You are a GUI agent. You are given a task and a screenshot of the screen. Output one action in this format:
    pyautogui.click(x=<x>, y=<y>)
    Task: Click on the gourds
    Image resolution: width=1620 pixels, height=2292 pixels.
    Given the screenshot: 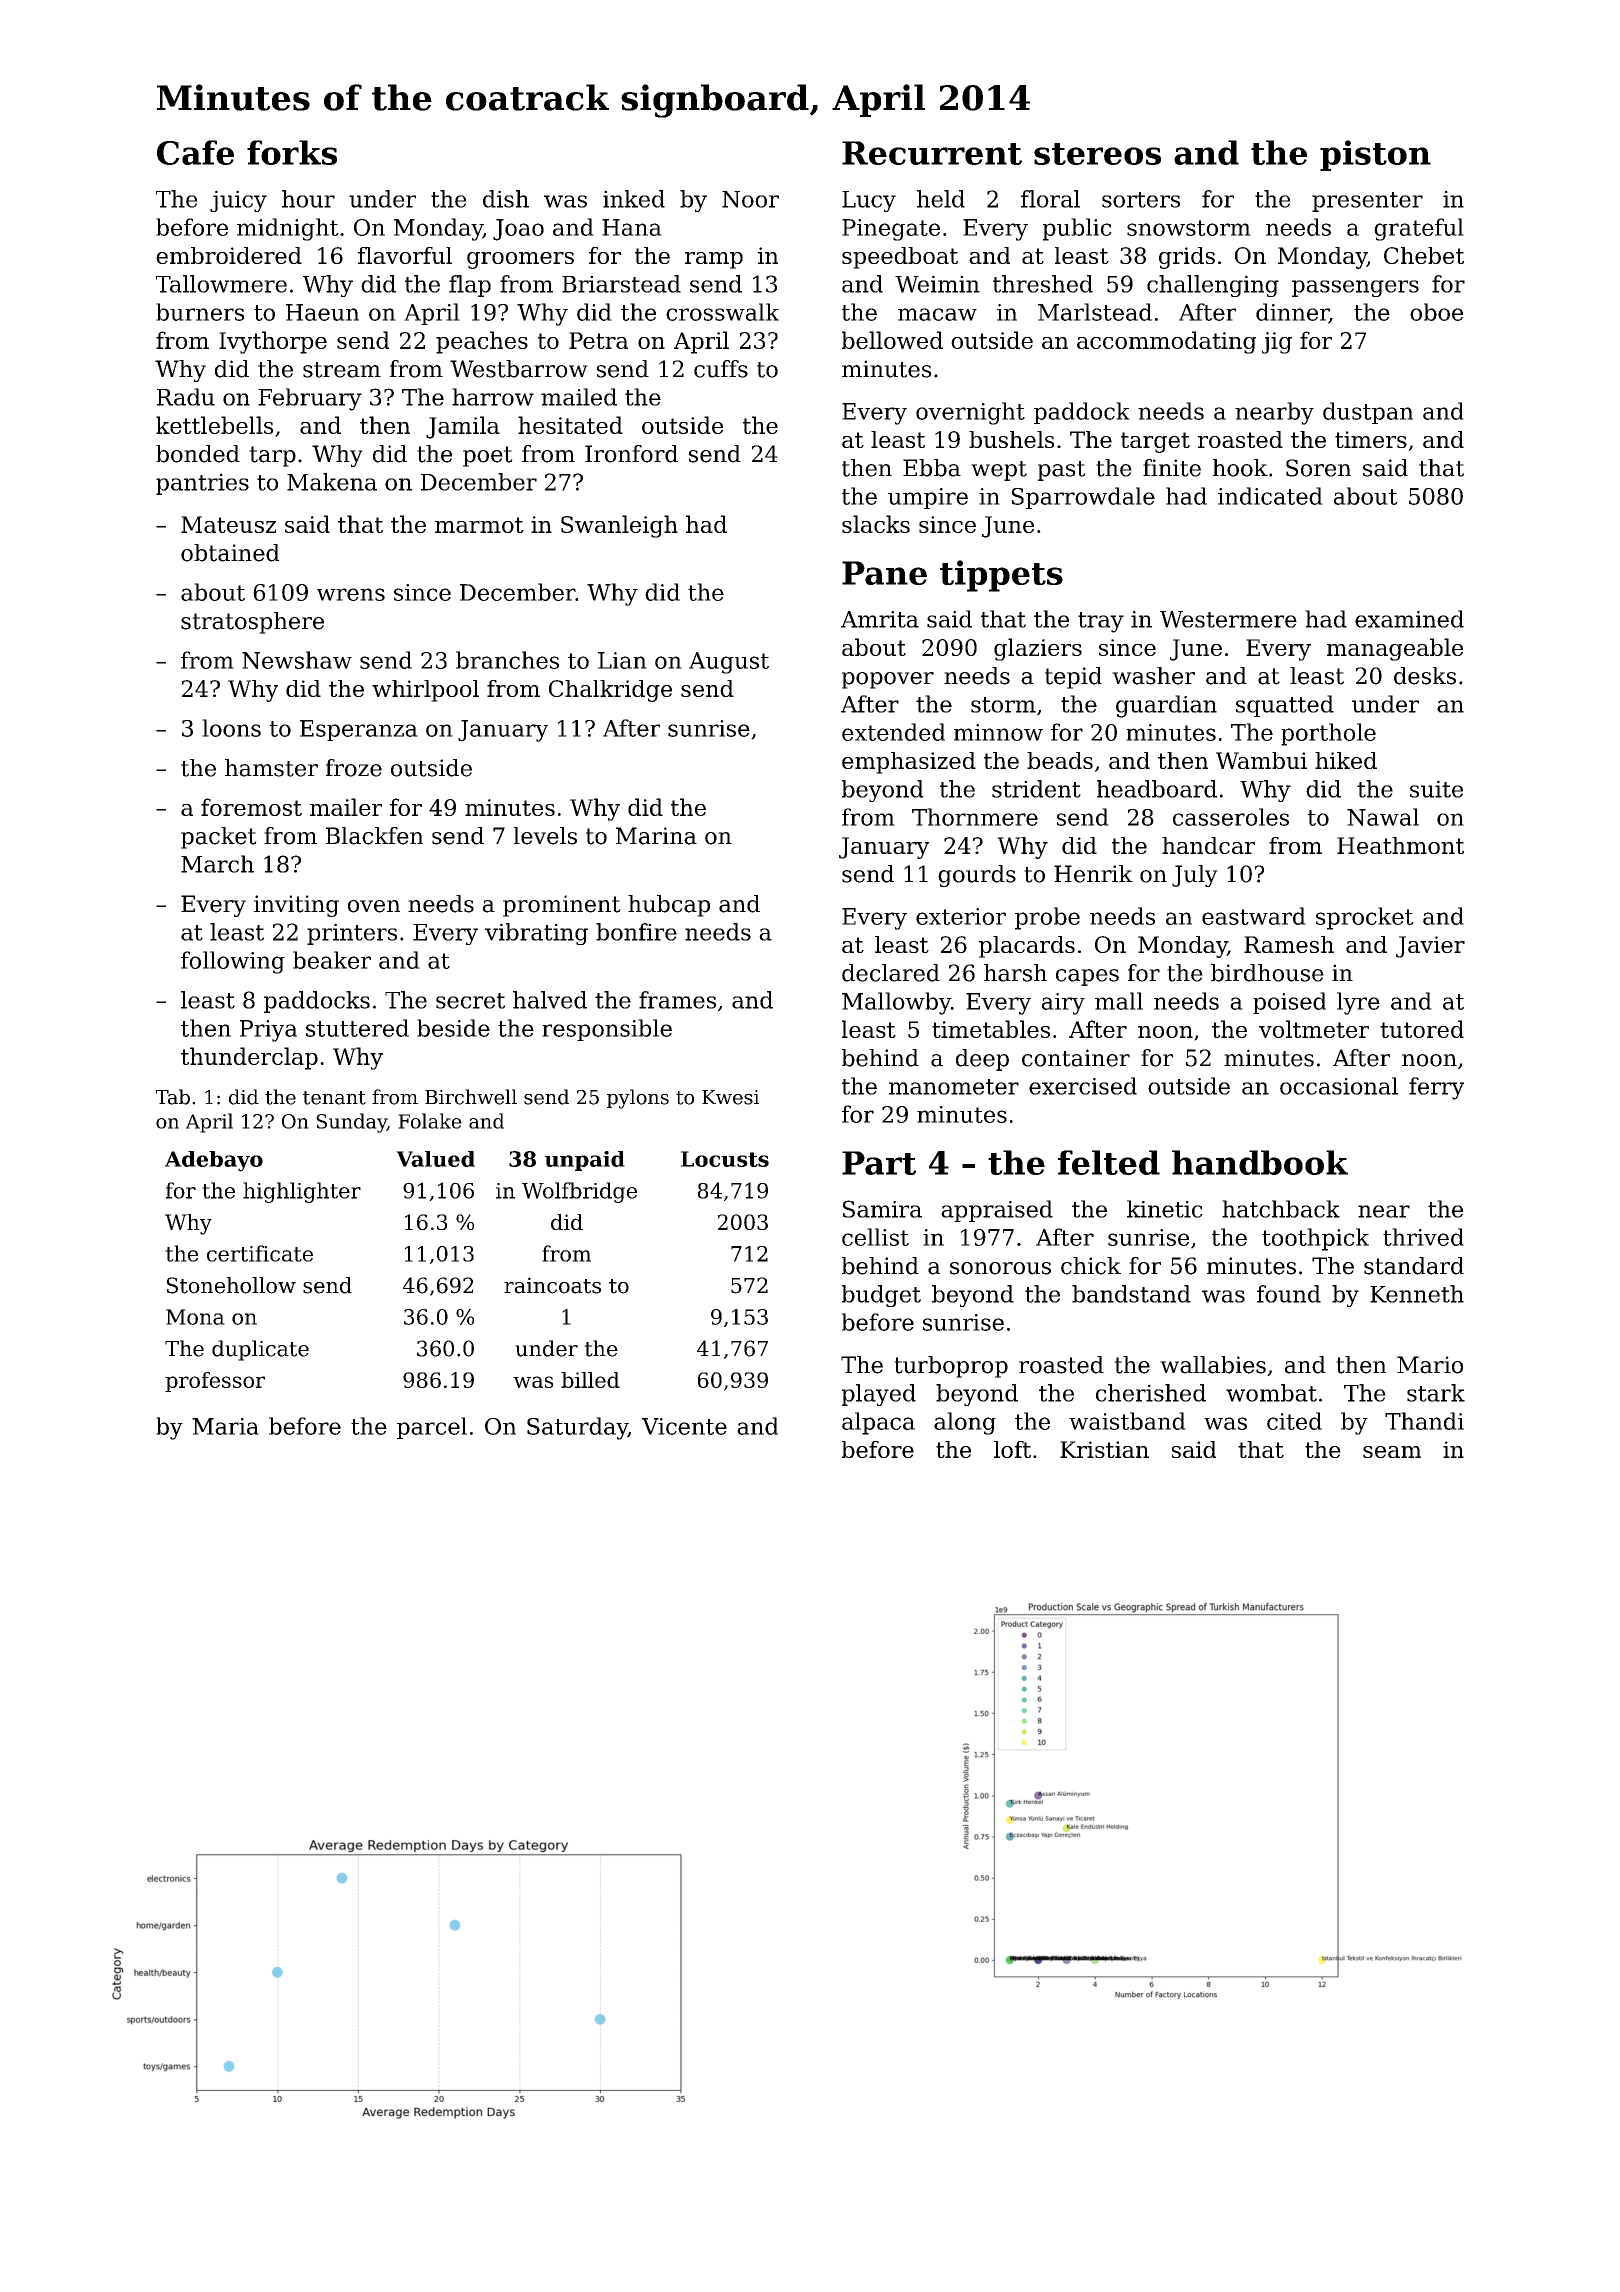 What is the action you would take?
    pyautogui.click(x=977, y=876)
